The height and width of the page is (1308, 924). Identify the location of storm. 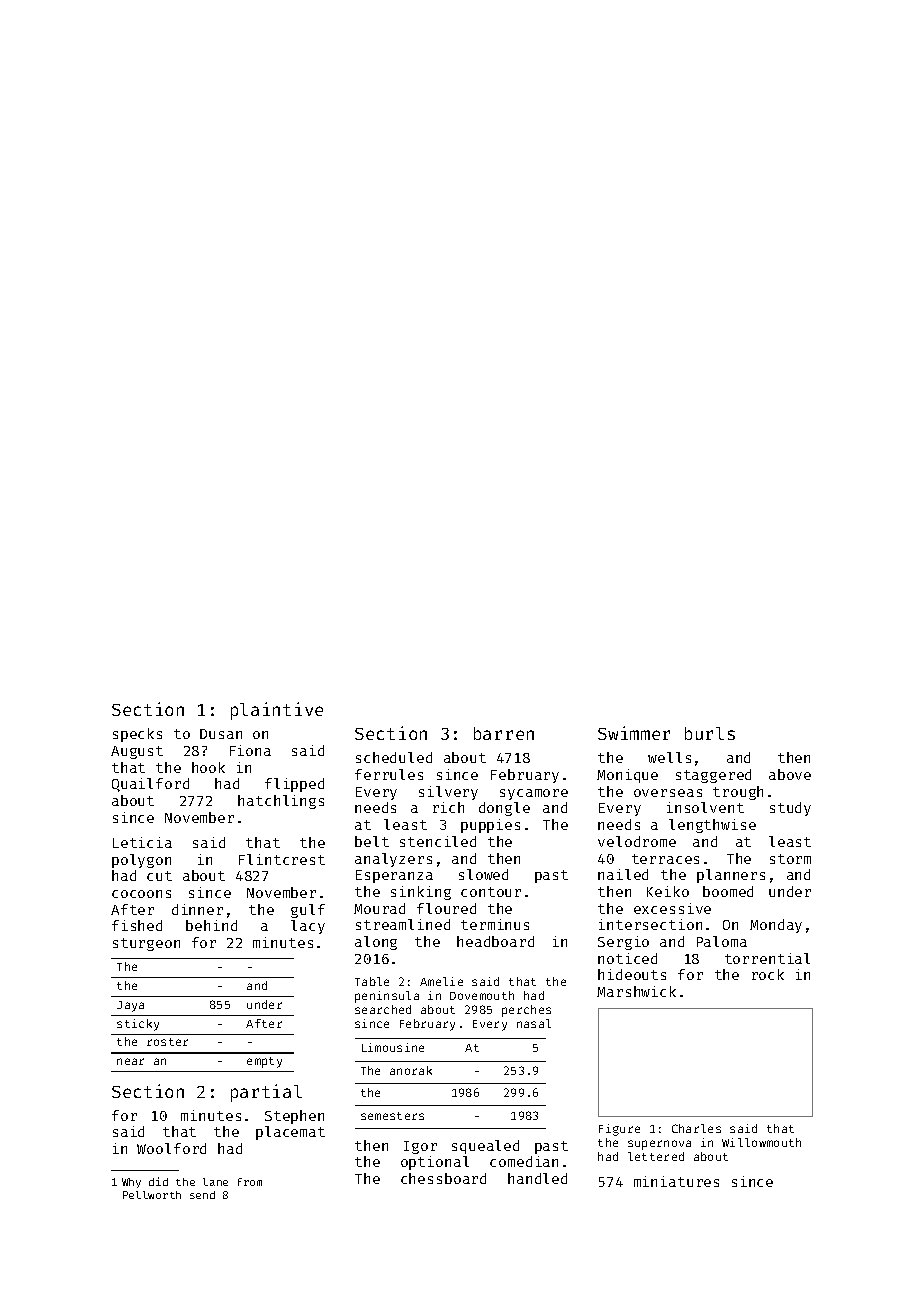
(790, 859).
